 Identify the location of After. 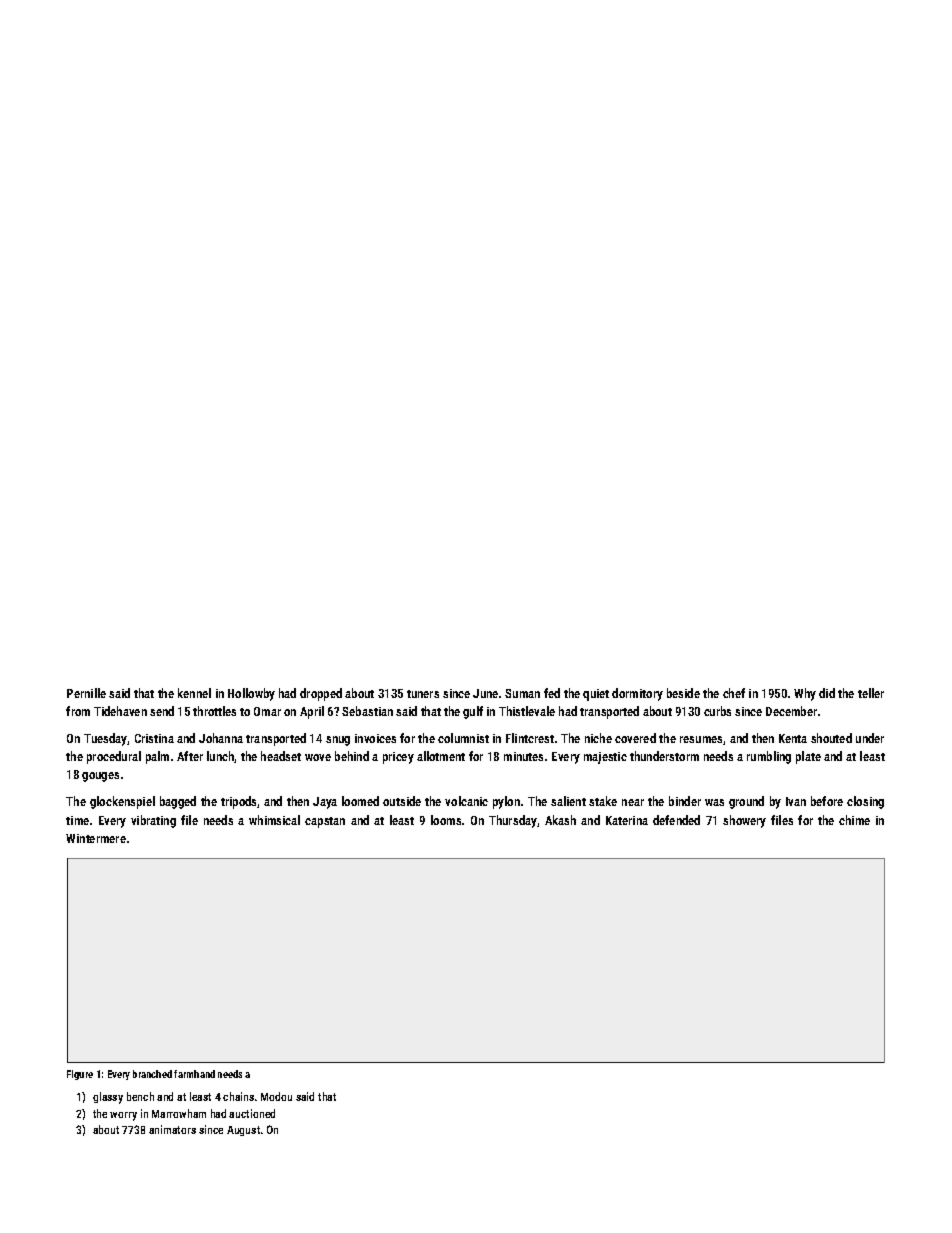
(190, 756).
